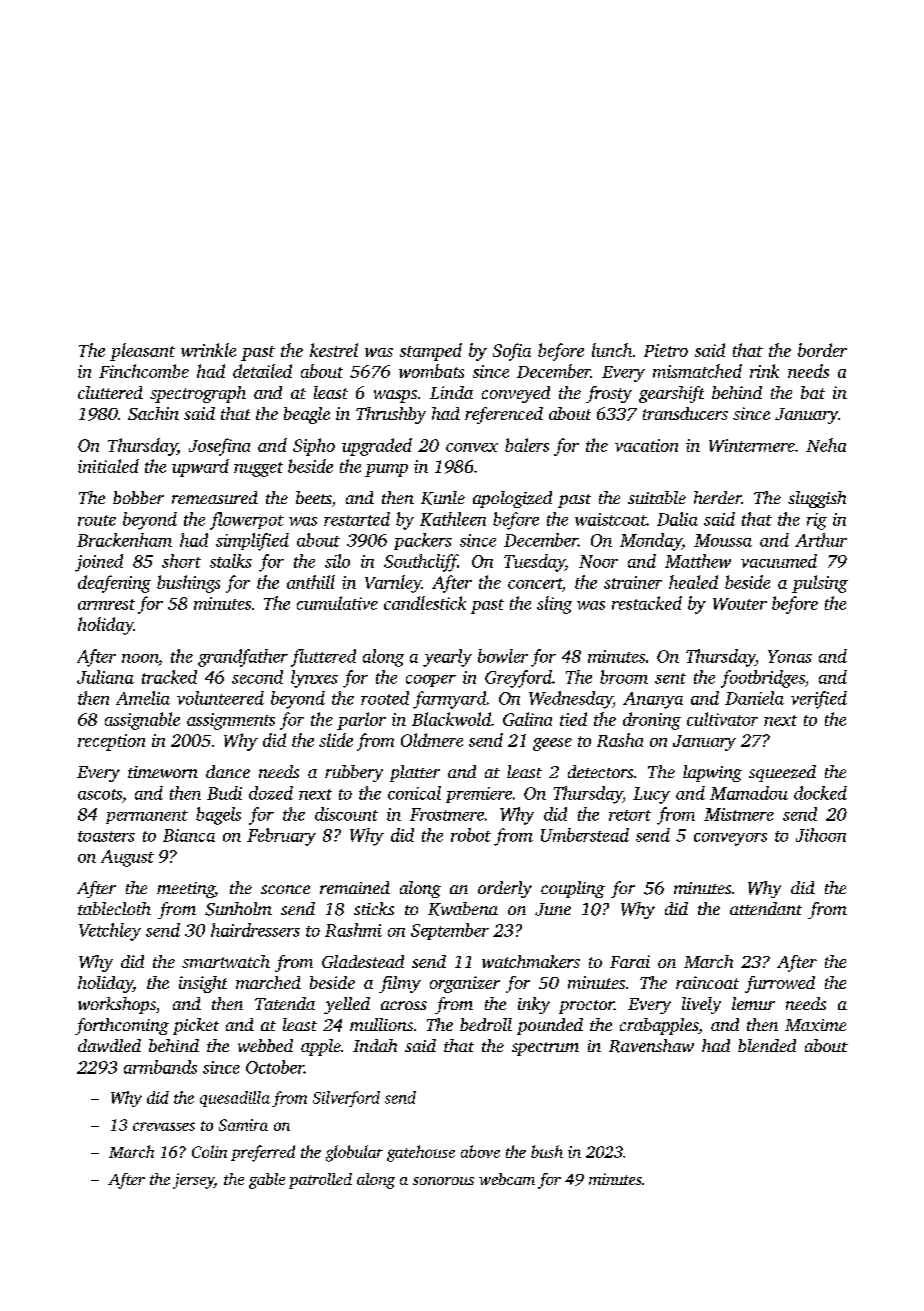  Describe the element at coordinates (666, 350) in the screenshot. I see `Pietro` at that location.
